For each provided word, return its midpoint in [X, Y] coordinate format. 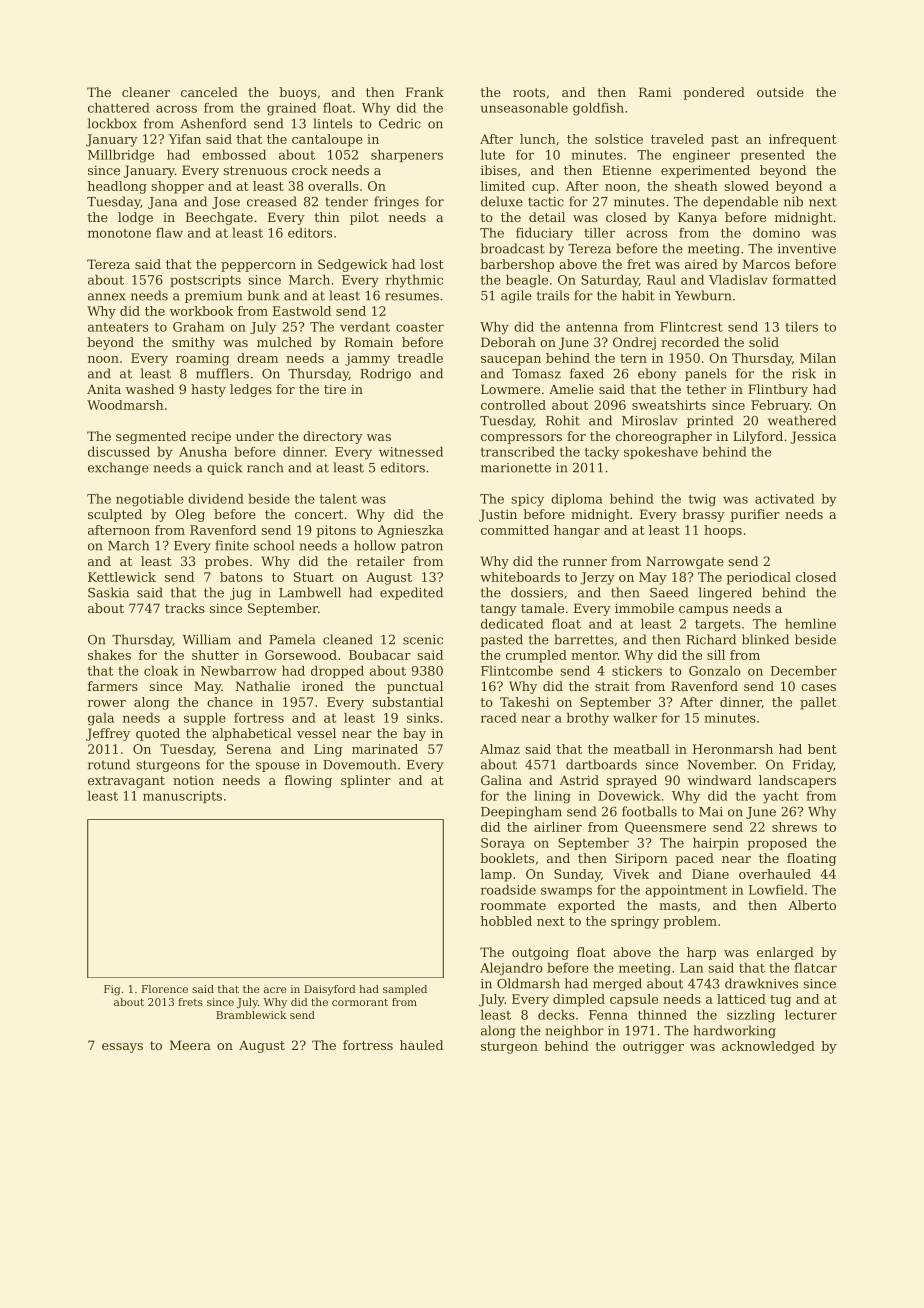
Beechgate [219, 218]
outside [780, 92]
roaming [202, 359]
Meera [190, 1045]
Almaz [500, 749]
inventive [807, 249]
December [804, 671]
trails [553, 295]
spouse [278, 767]
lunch [538, 139]
